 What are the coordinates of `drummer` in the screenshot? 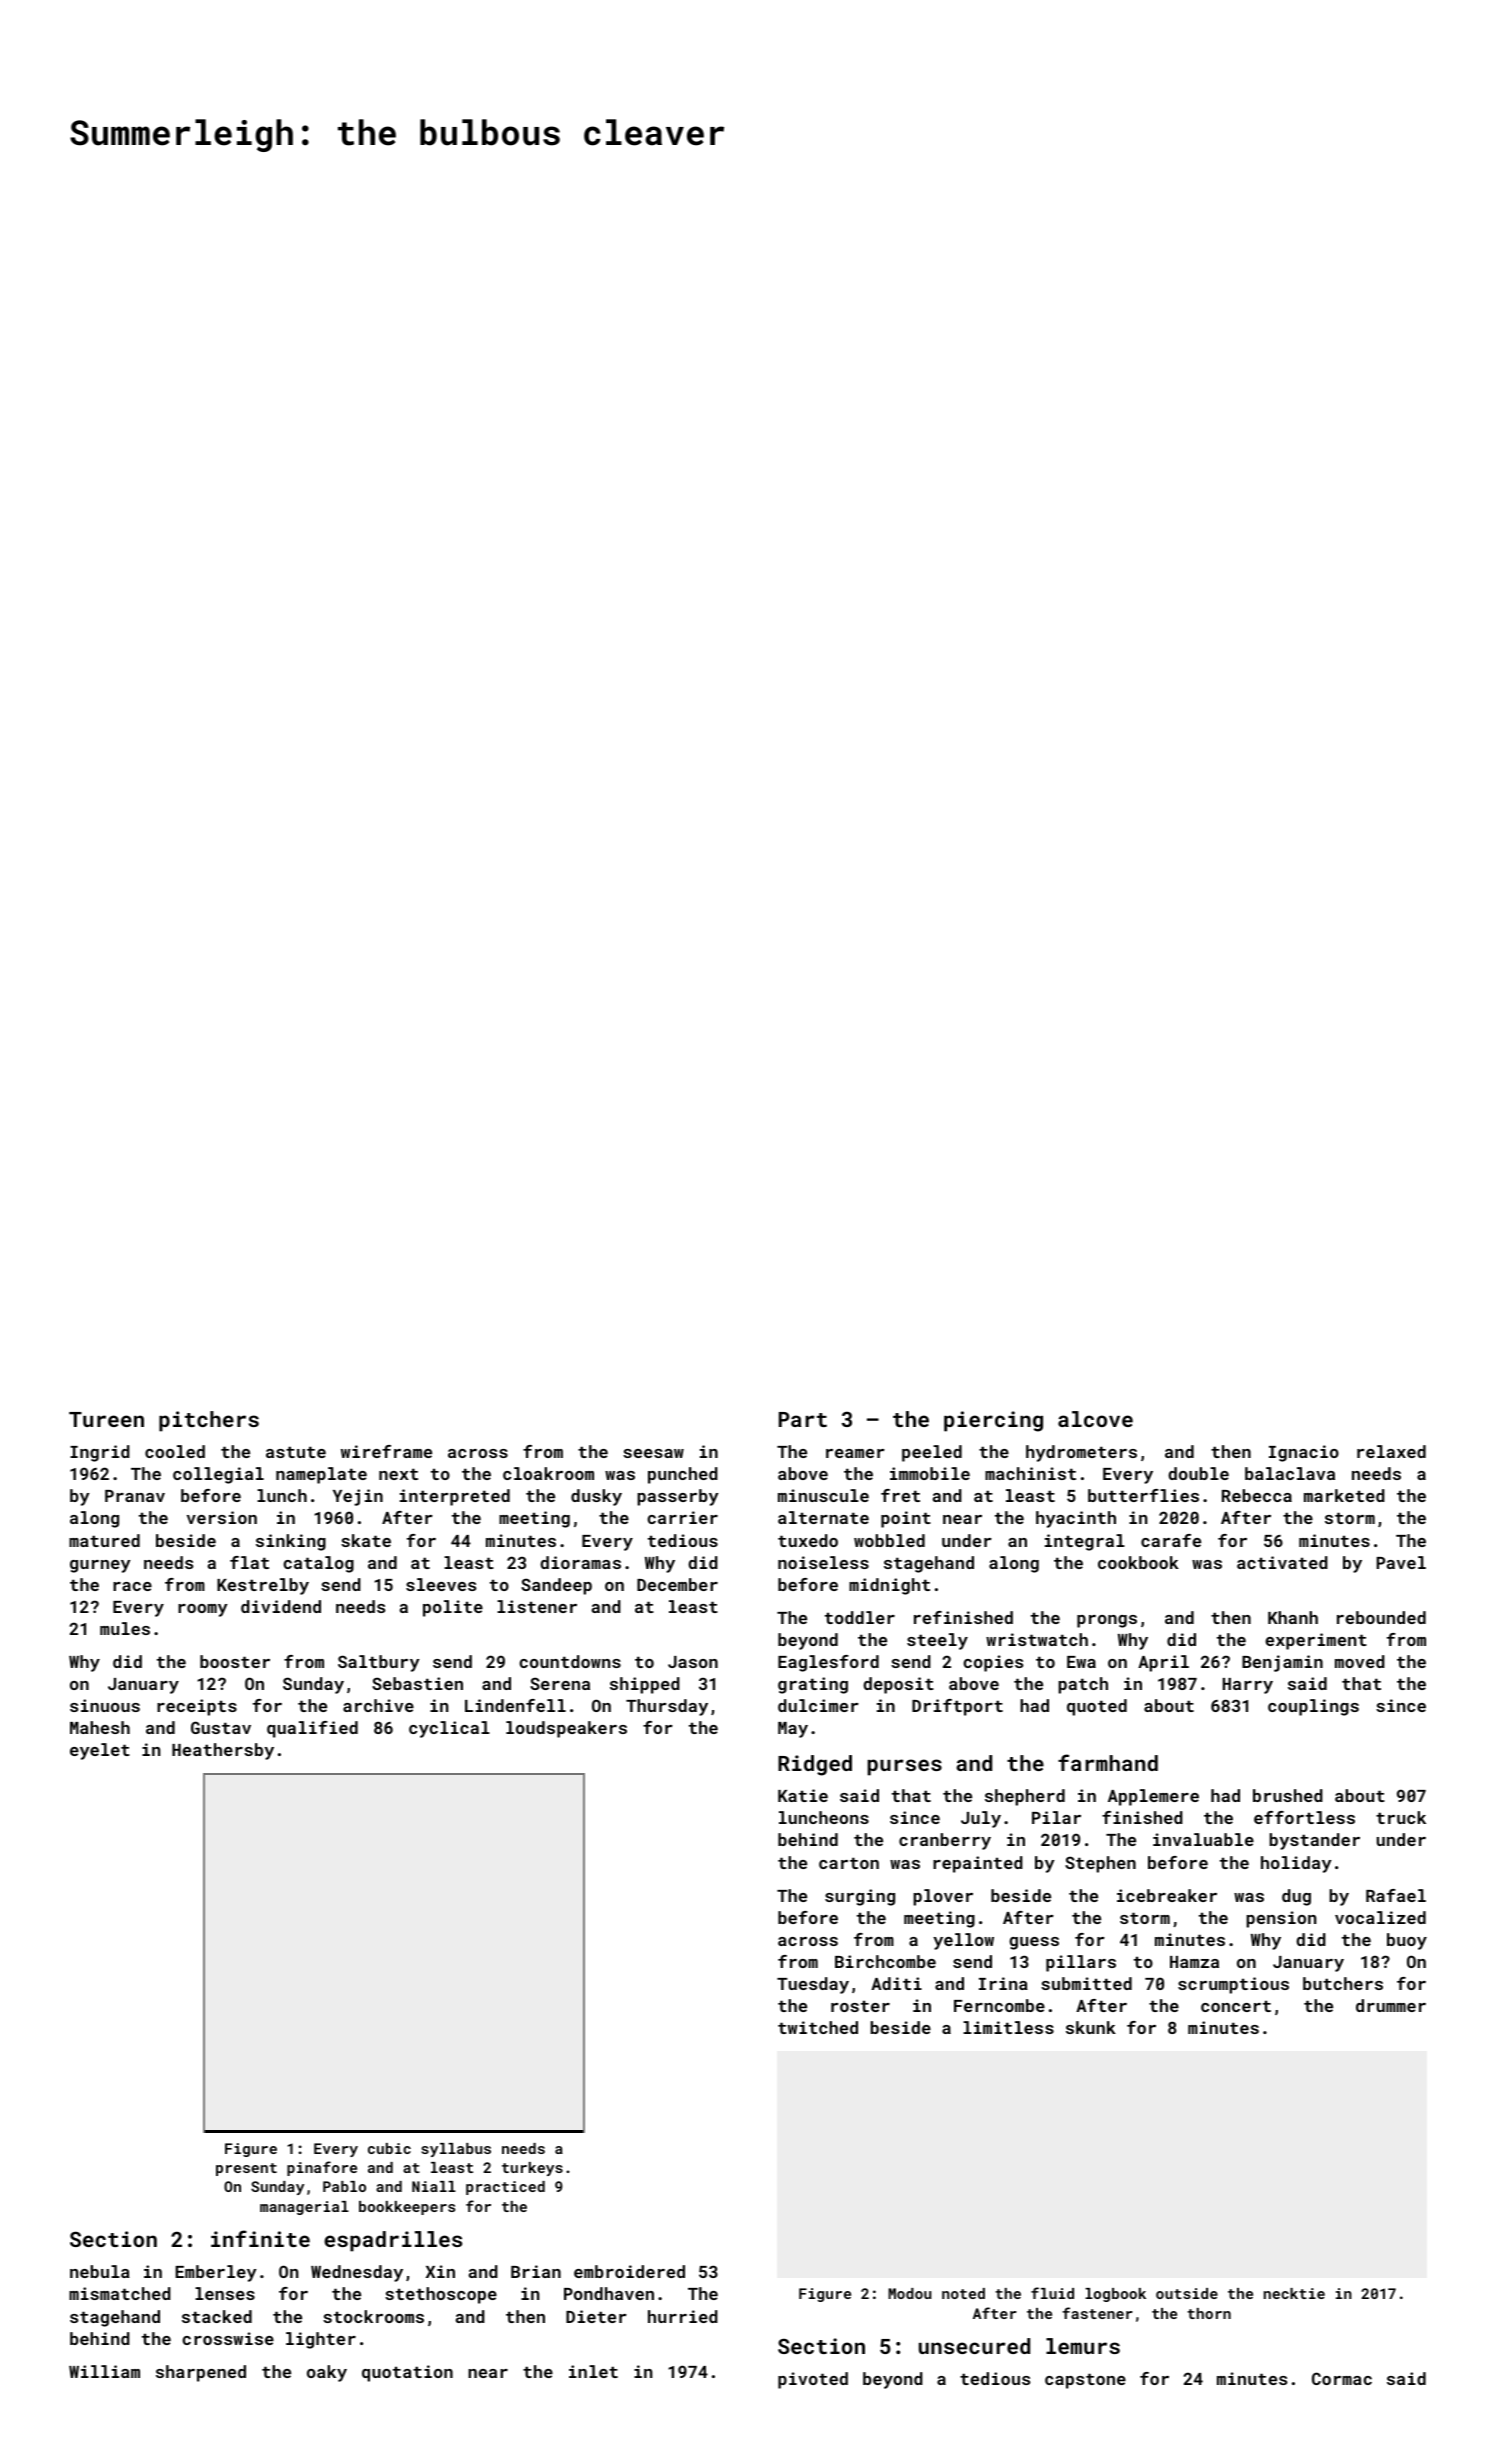 It's located at (1391, 2005).
